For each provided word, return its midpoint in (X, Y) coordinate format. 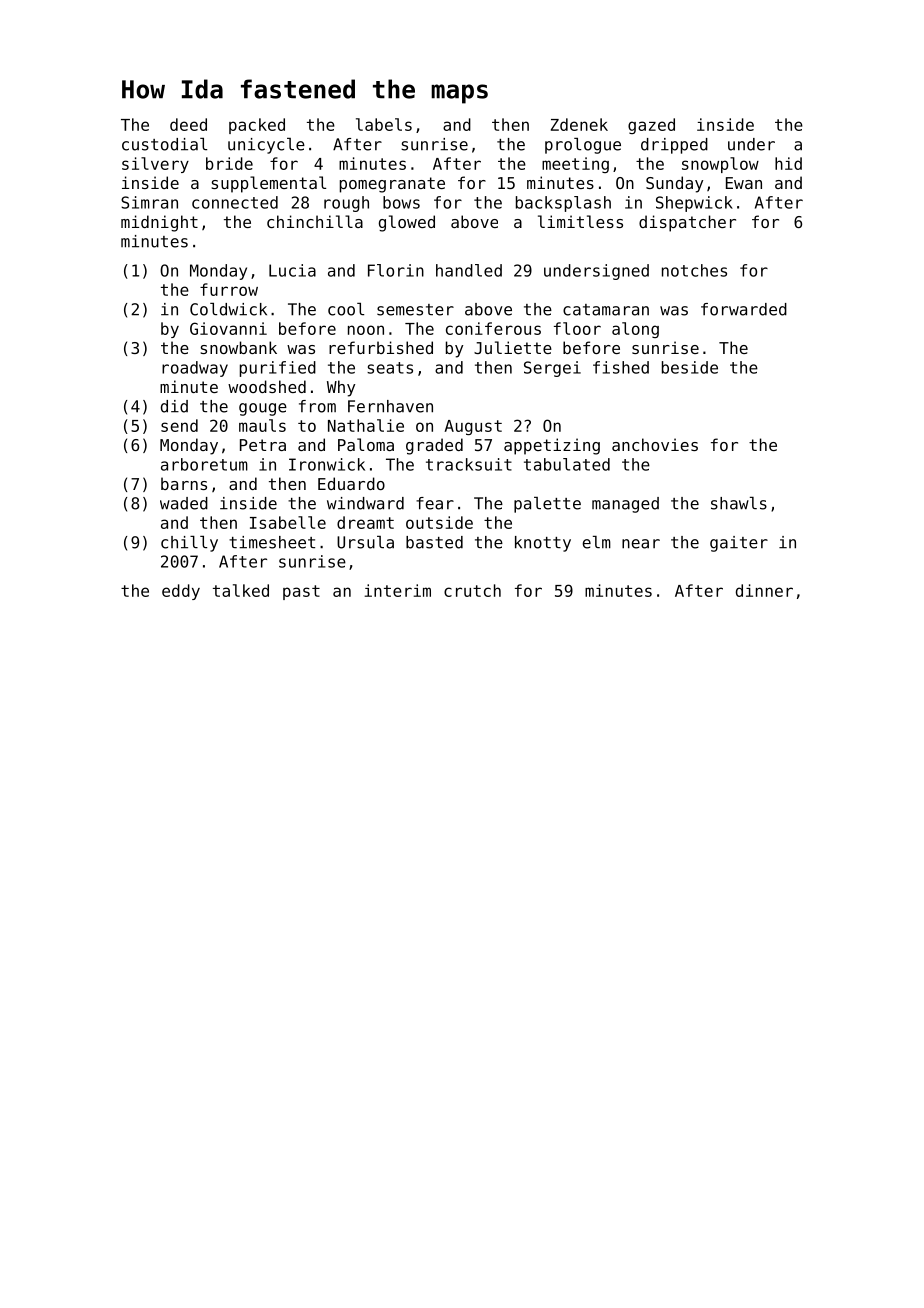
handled (469, 270)
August (473, 427)
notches (694, 270)
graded (434, 446)
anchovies (655, 444)
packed (257, 126)
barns (184, 483)
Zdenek (579, 124)
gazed (651, 126)
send (179, 425)
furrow (229, 289)
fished (621, 367)
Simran (149, 202)
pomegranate (392, 185)
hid (788, 163)
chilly (189, 544)
